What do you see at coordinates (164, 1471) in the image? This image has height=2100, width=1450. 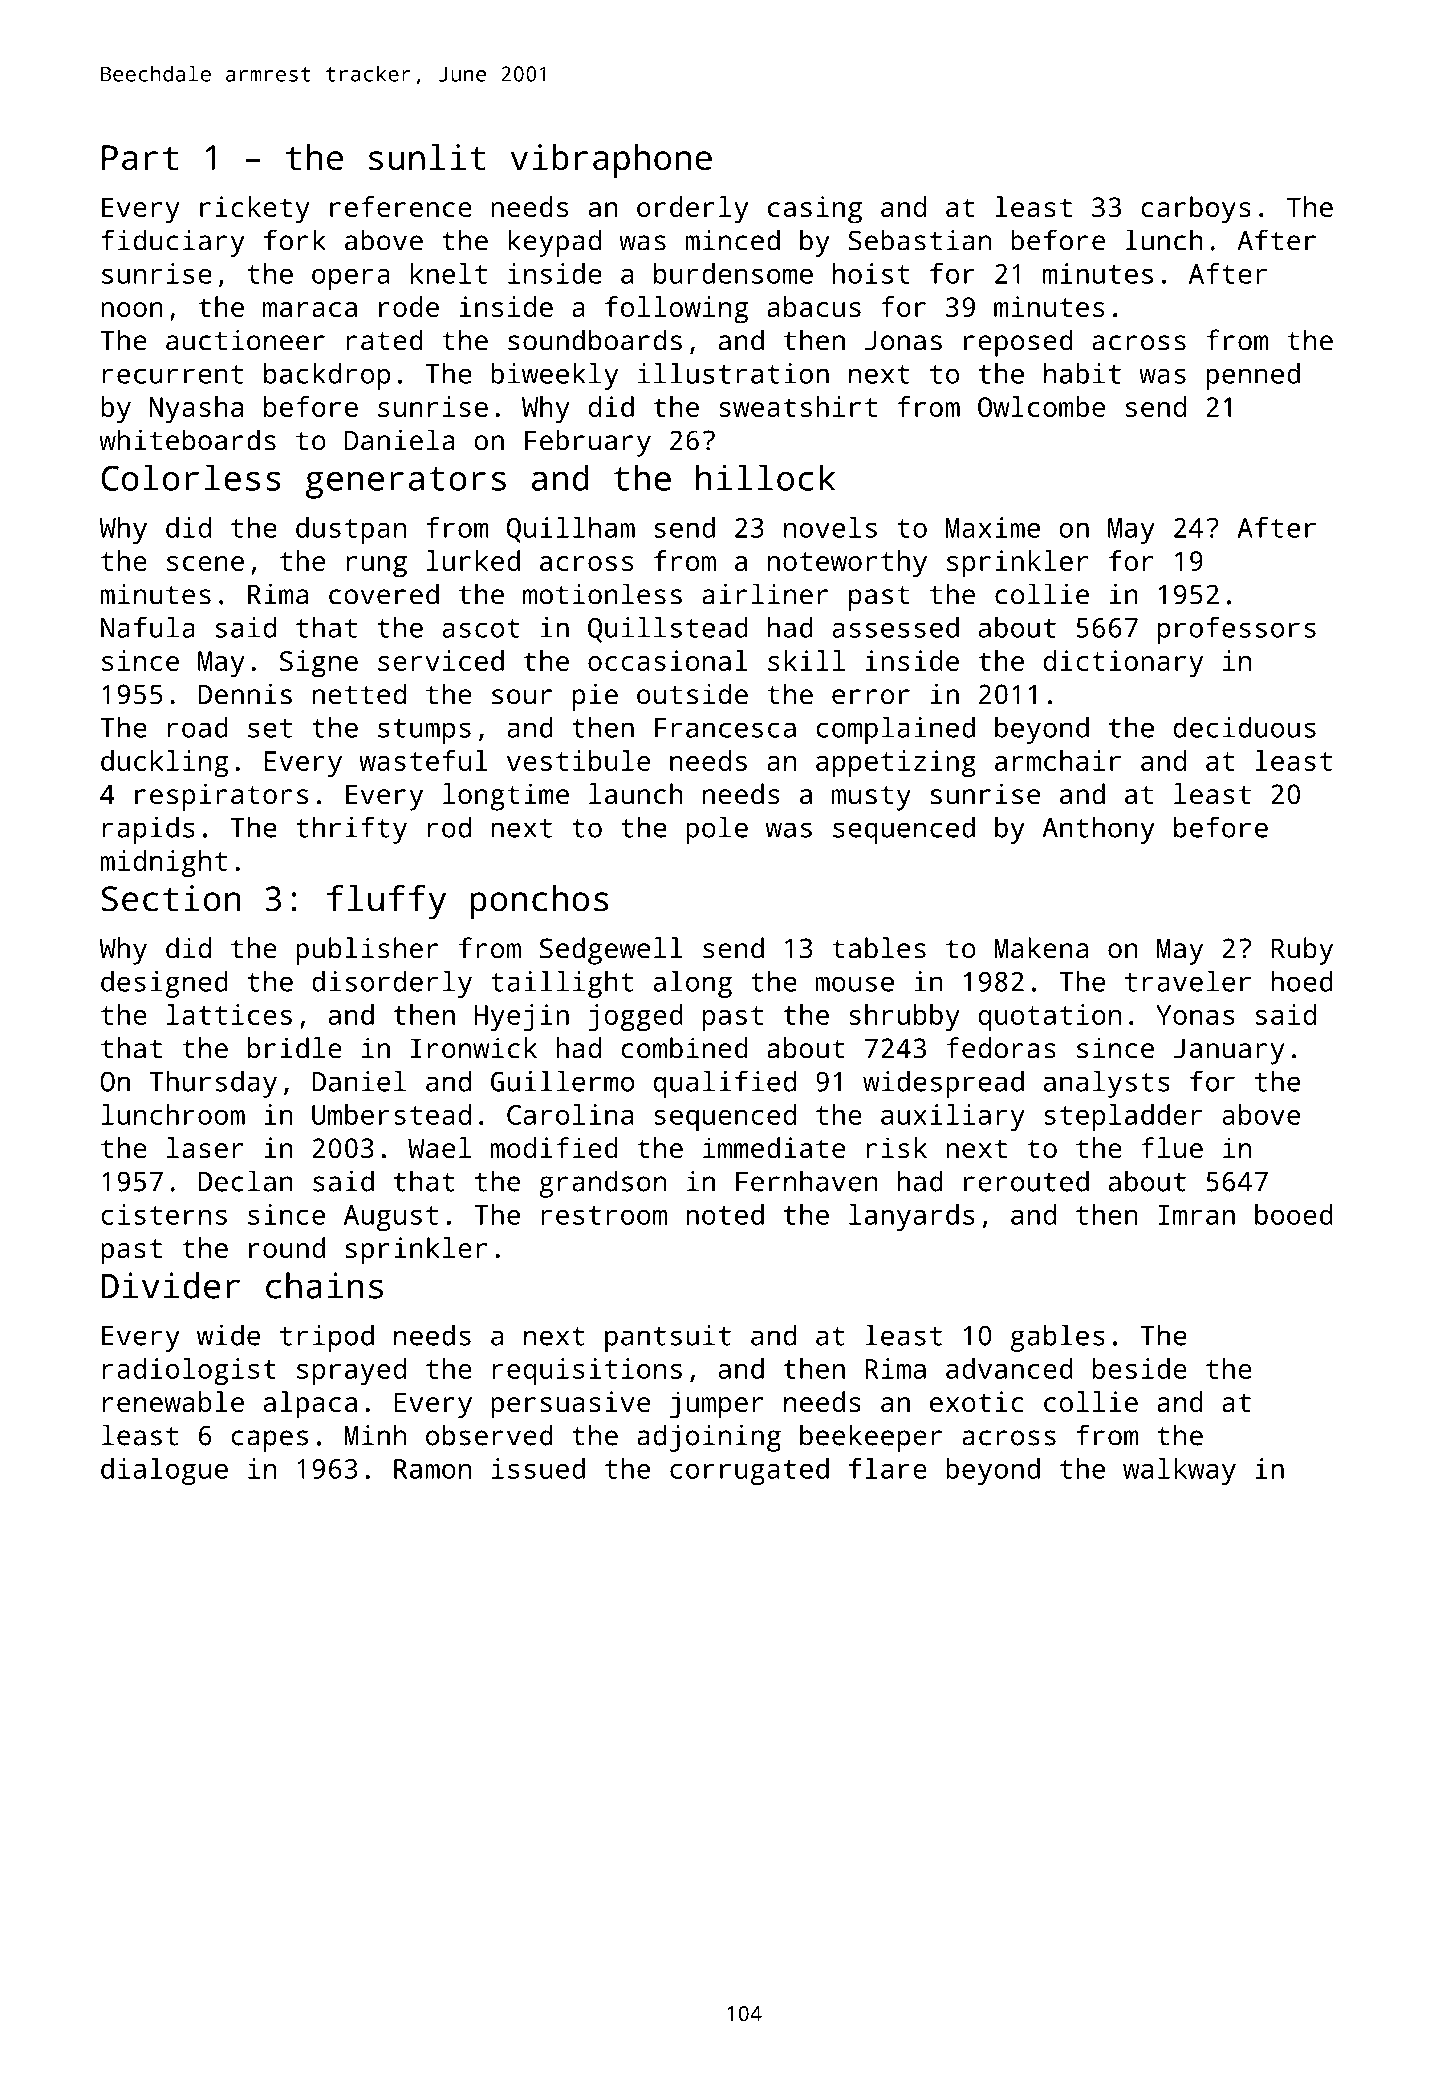 I see `dialogue` at bounding box center [164, 1471].
